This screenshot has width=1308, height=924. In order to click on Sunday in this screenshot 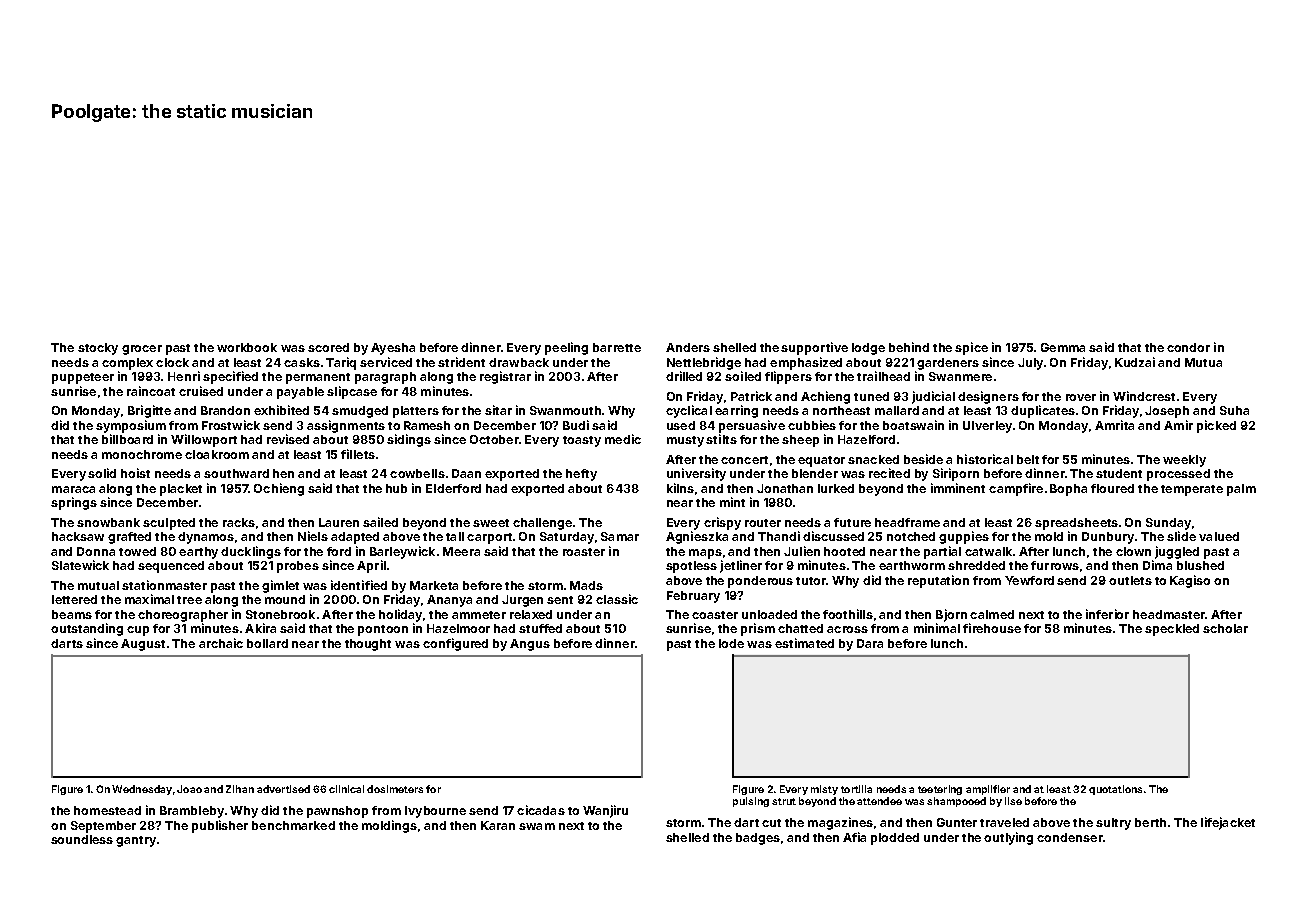, I will do `click(1168, 524)`.
